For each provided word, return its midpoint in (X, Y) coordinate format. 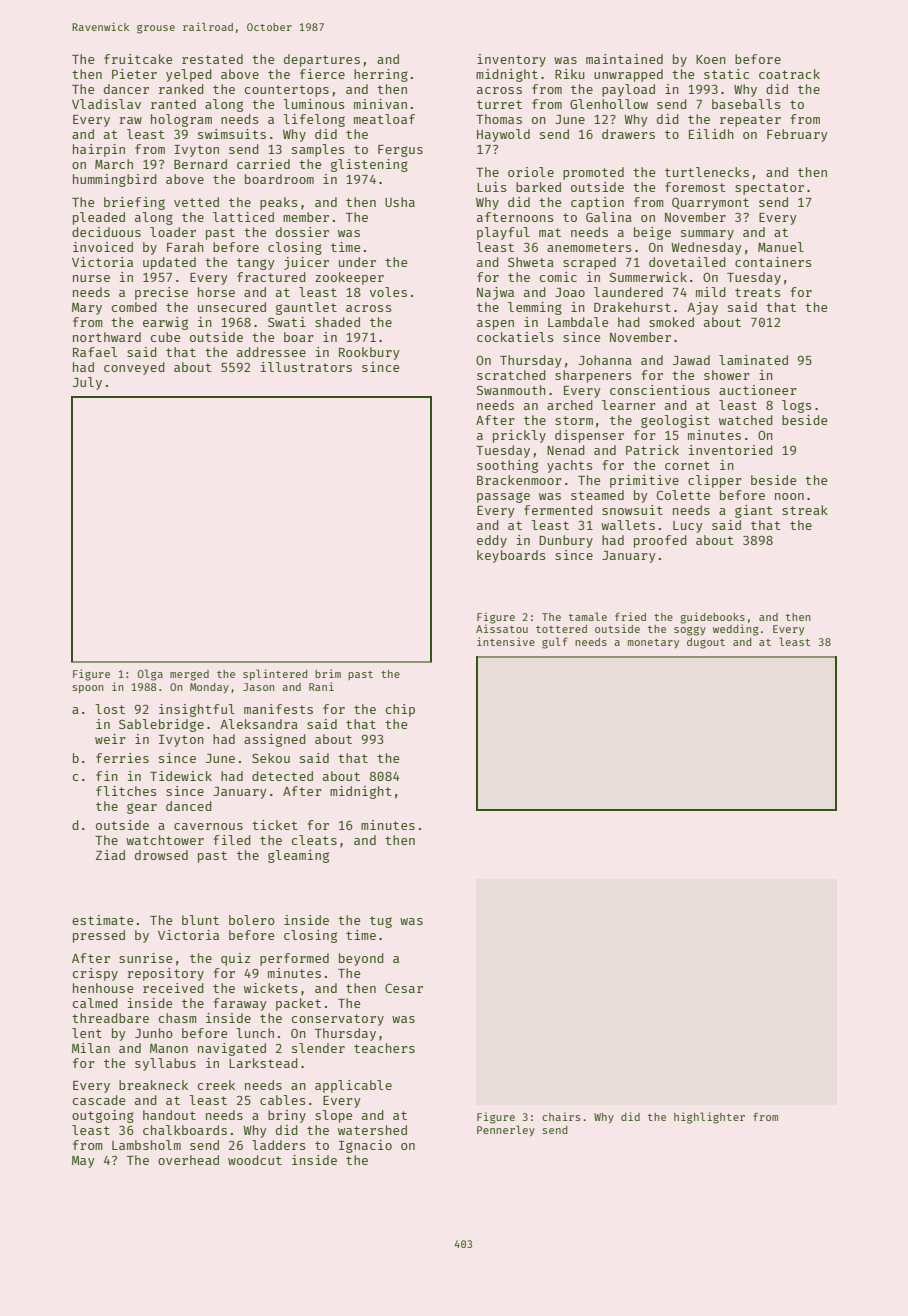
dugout (706, 643)
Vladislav (106, 104)
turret (499, 104)
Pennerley (506, 1130)
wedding (736, 630)
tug (381, 922)
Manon (169, 1048)
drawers (628, 134)
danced (189, 806)
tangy (256, 264)
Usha (400, 202)
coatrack (789, 74)
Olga (150, 675)
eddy (492, 541)
